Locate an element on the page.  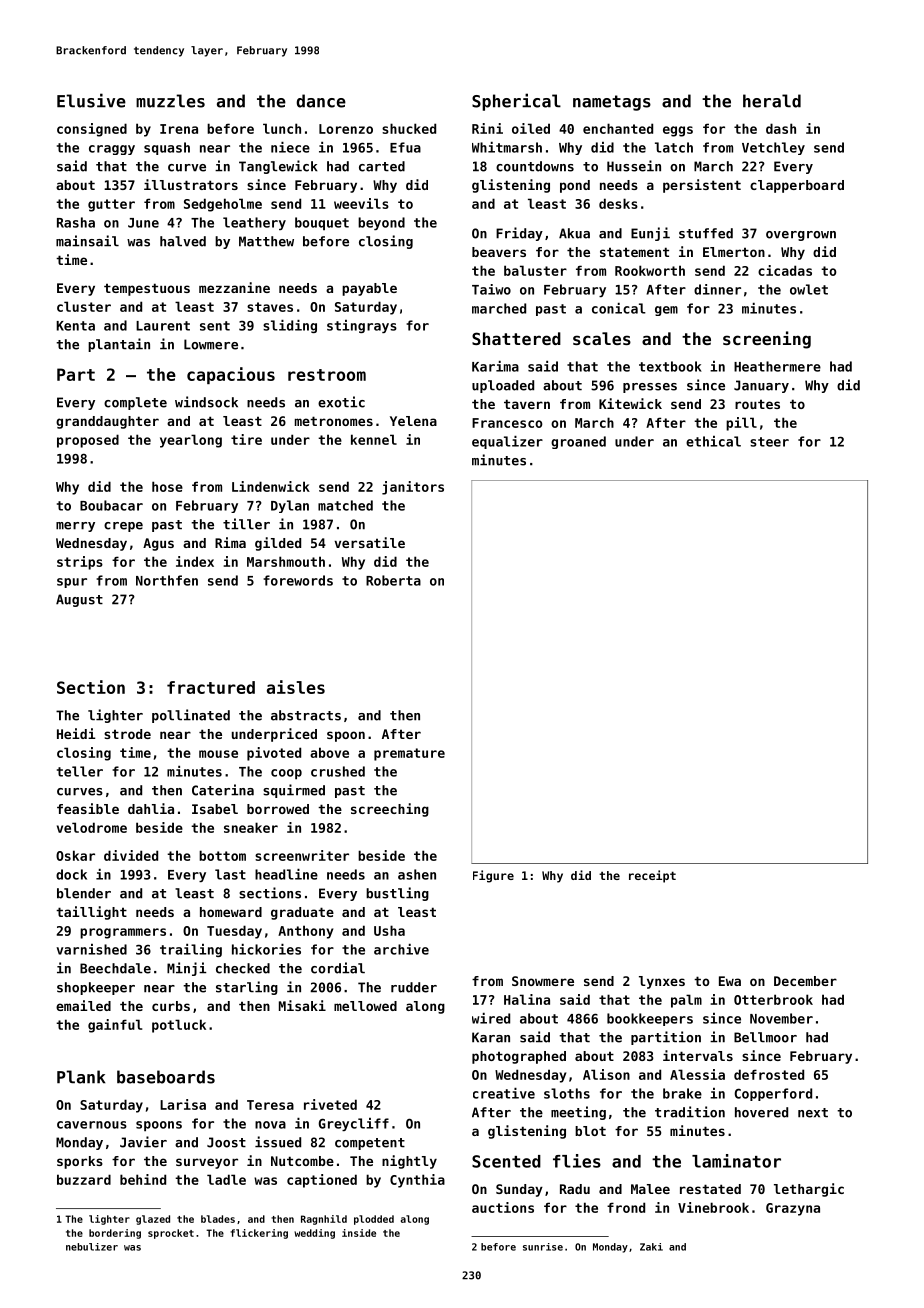
lynxes is located at coordinates (662, 982).
